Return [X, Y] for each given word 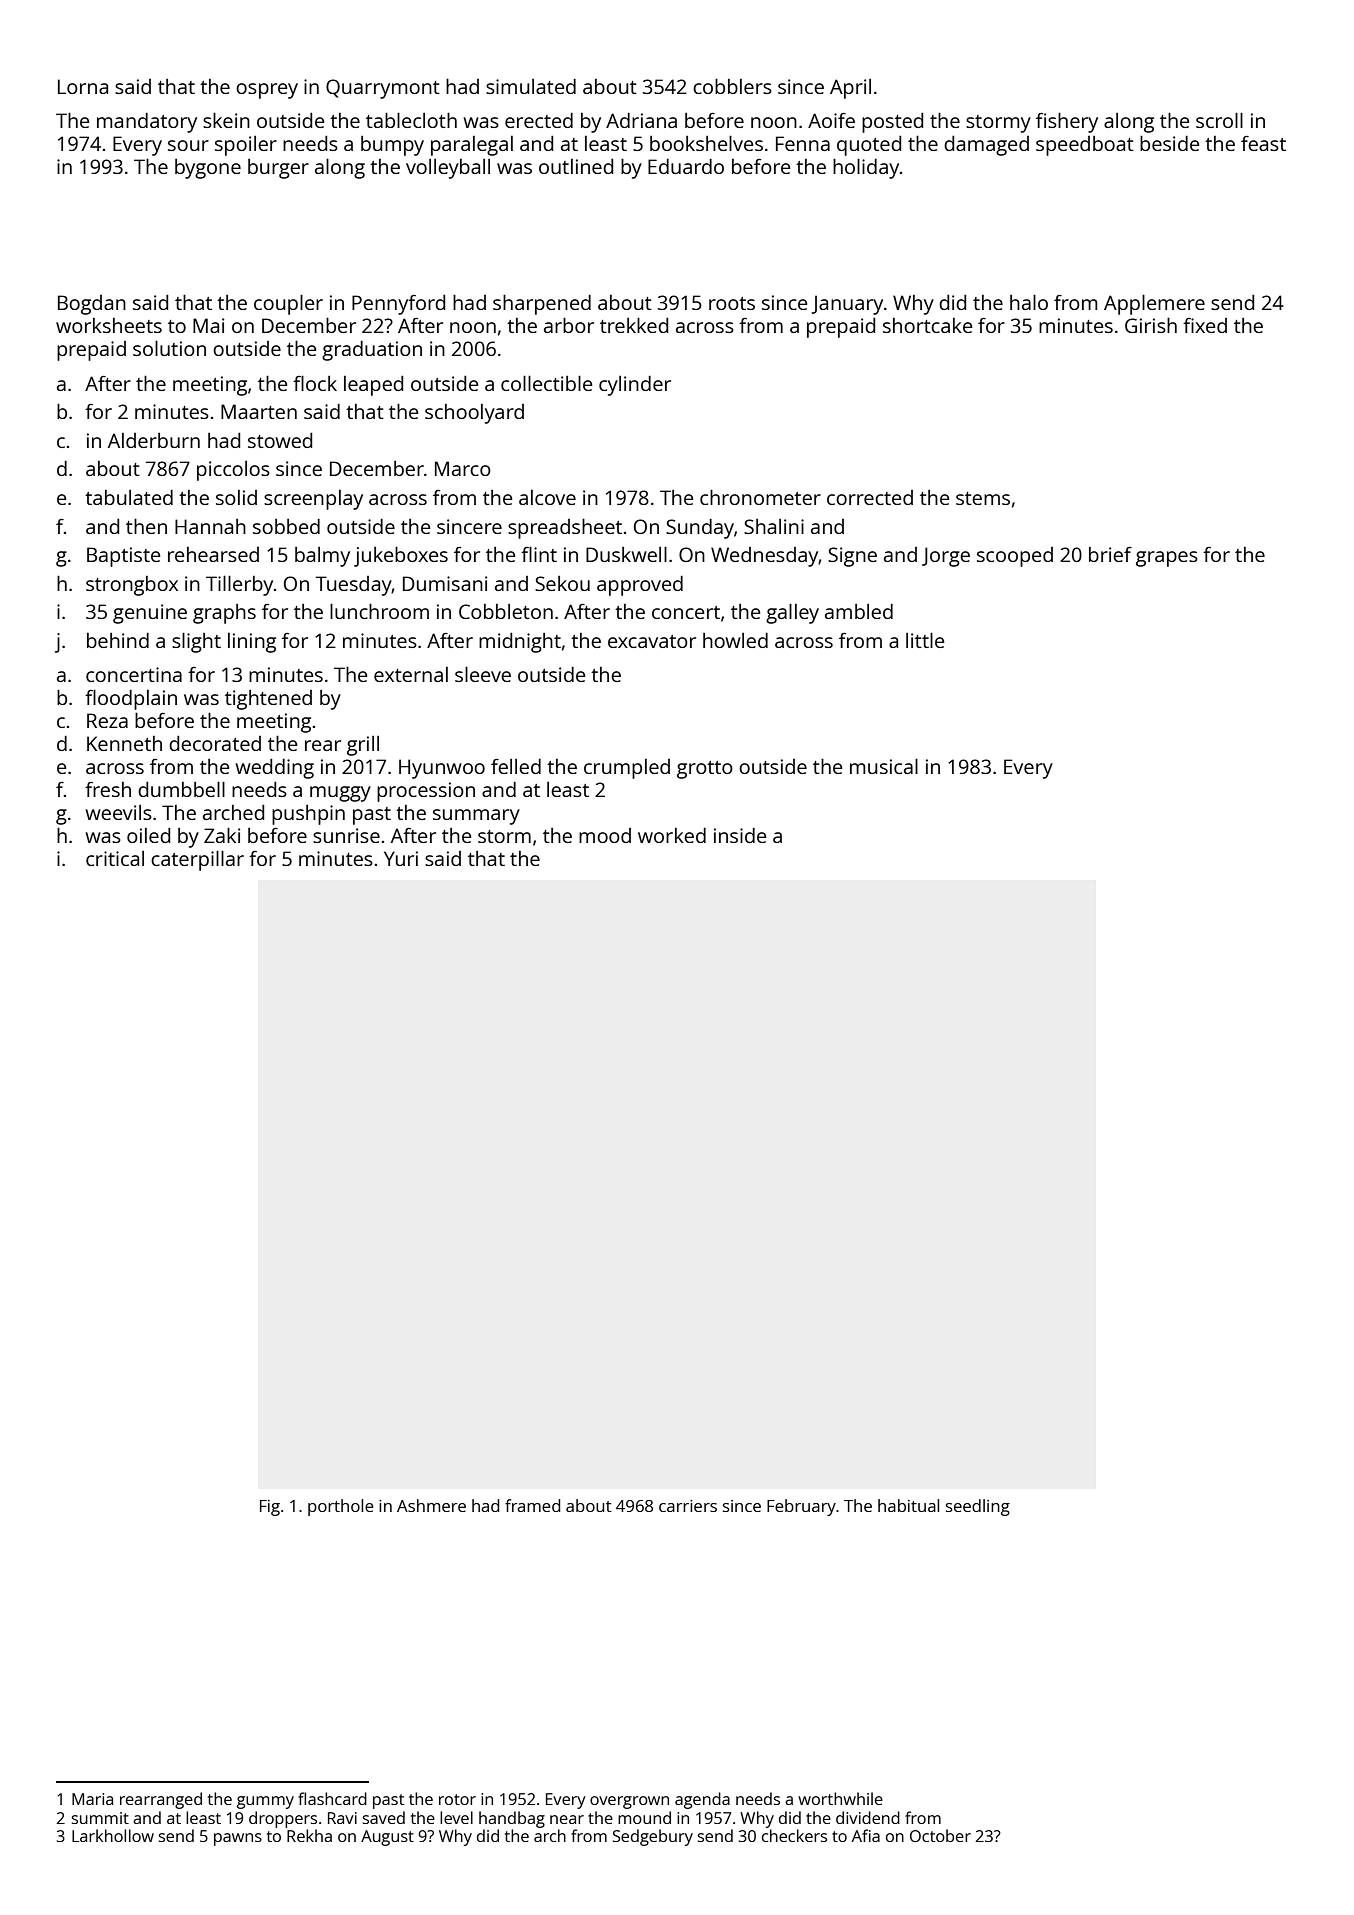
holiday [866, 168]
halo [1029, 302]
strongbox [132, 586]
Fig [270, 1508]
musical [884, 766]
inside [740, 835]
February [801, 1507]
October [940, 1835]
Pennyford [398, 305]
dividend [868, 1817]
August [387, 1838]
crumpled [627, 769]
